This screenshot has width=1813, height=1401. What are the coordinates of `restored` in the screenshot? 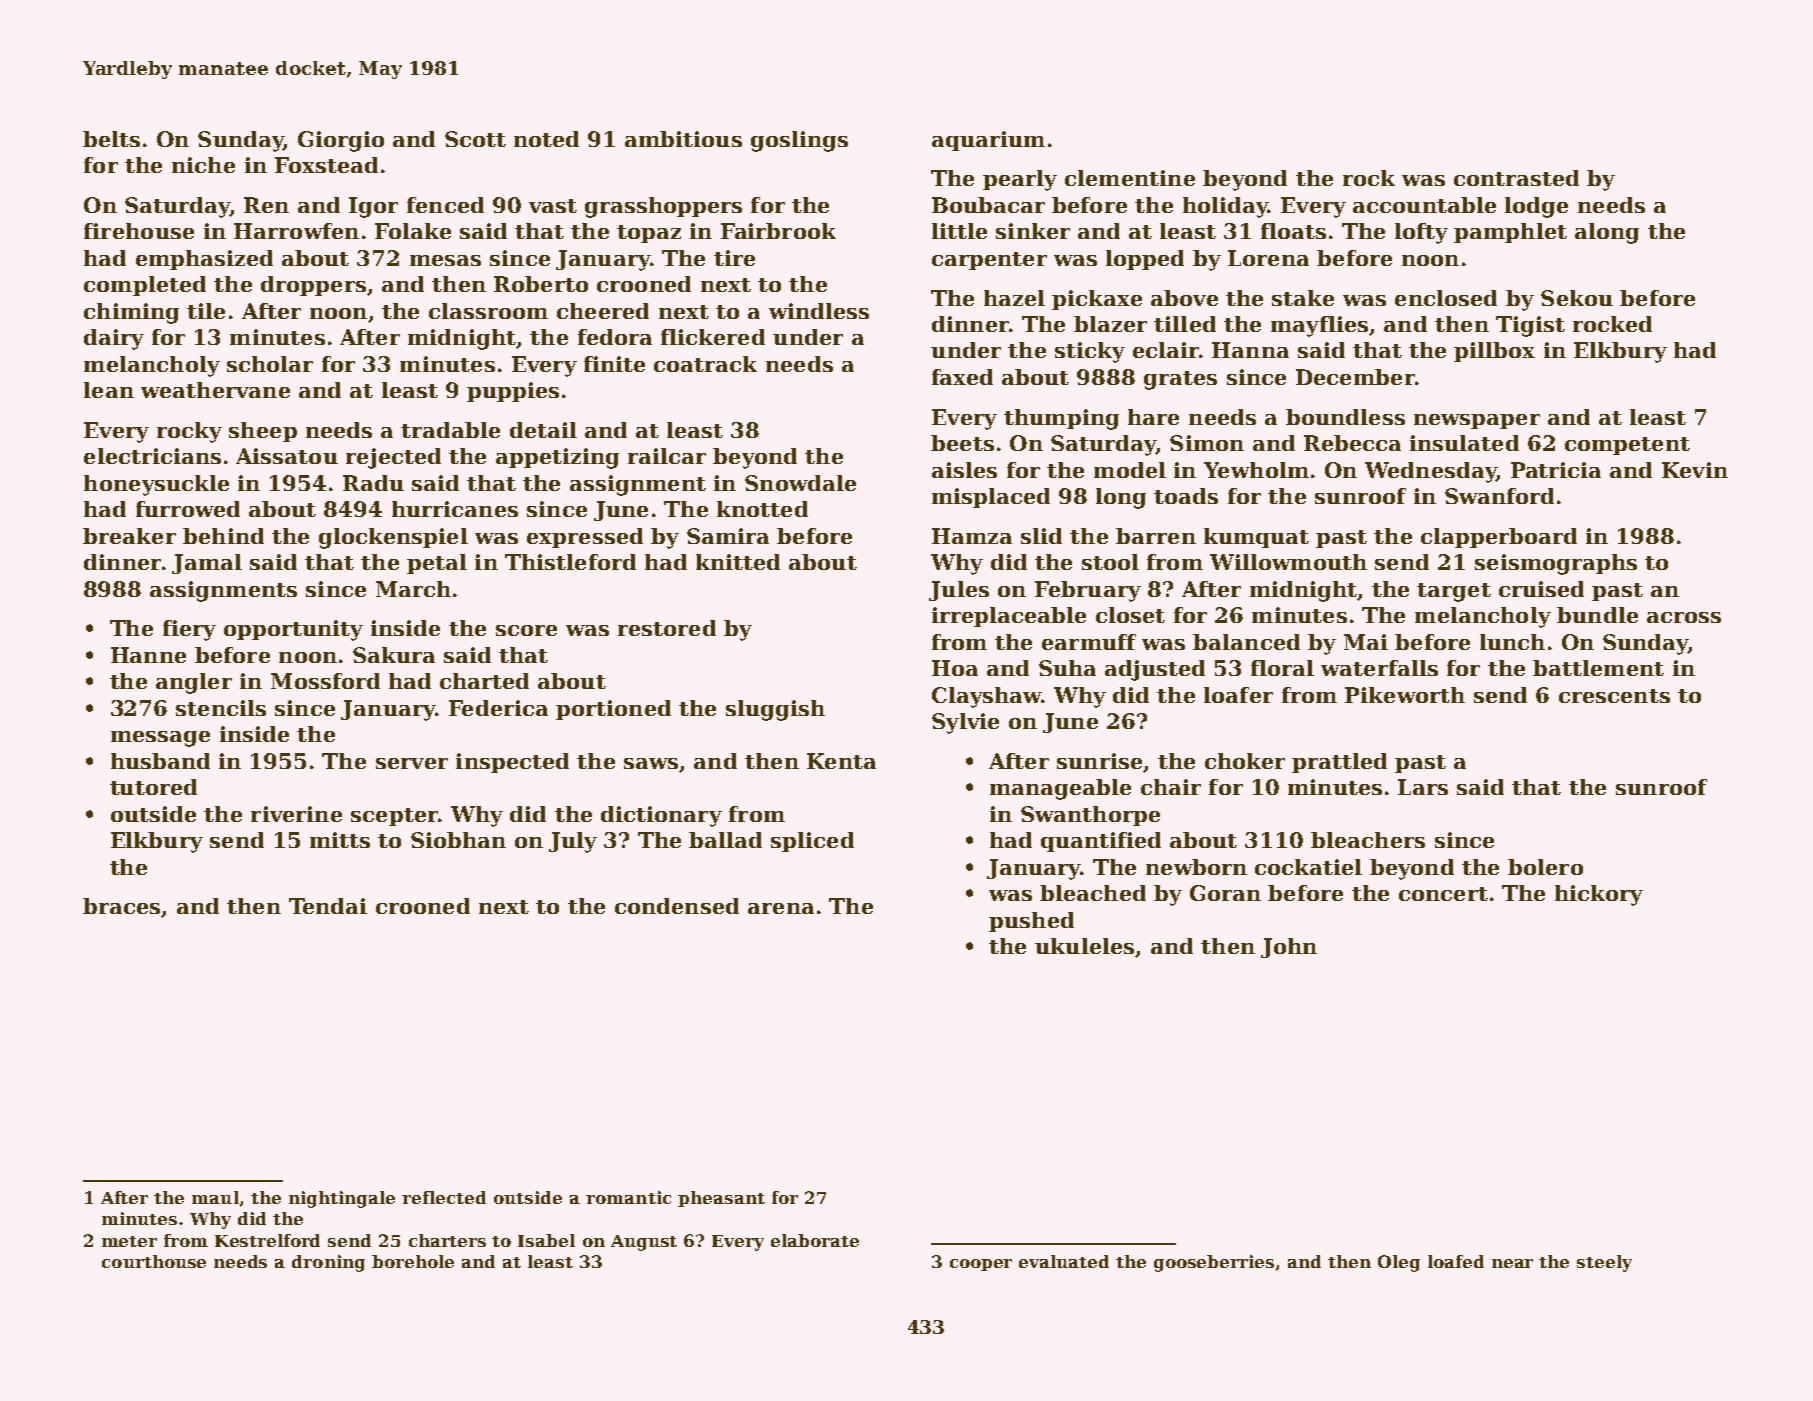 It's located at (667, 628).
